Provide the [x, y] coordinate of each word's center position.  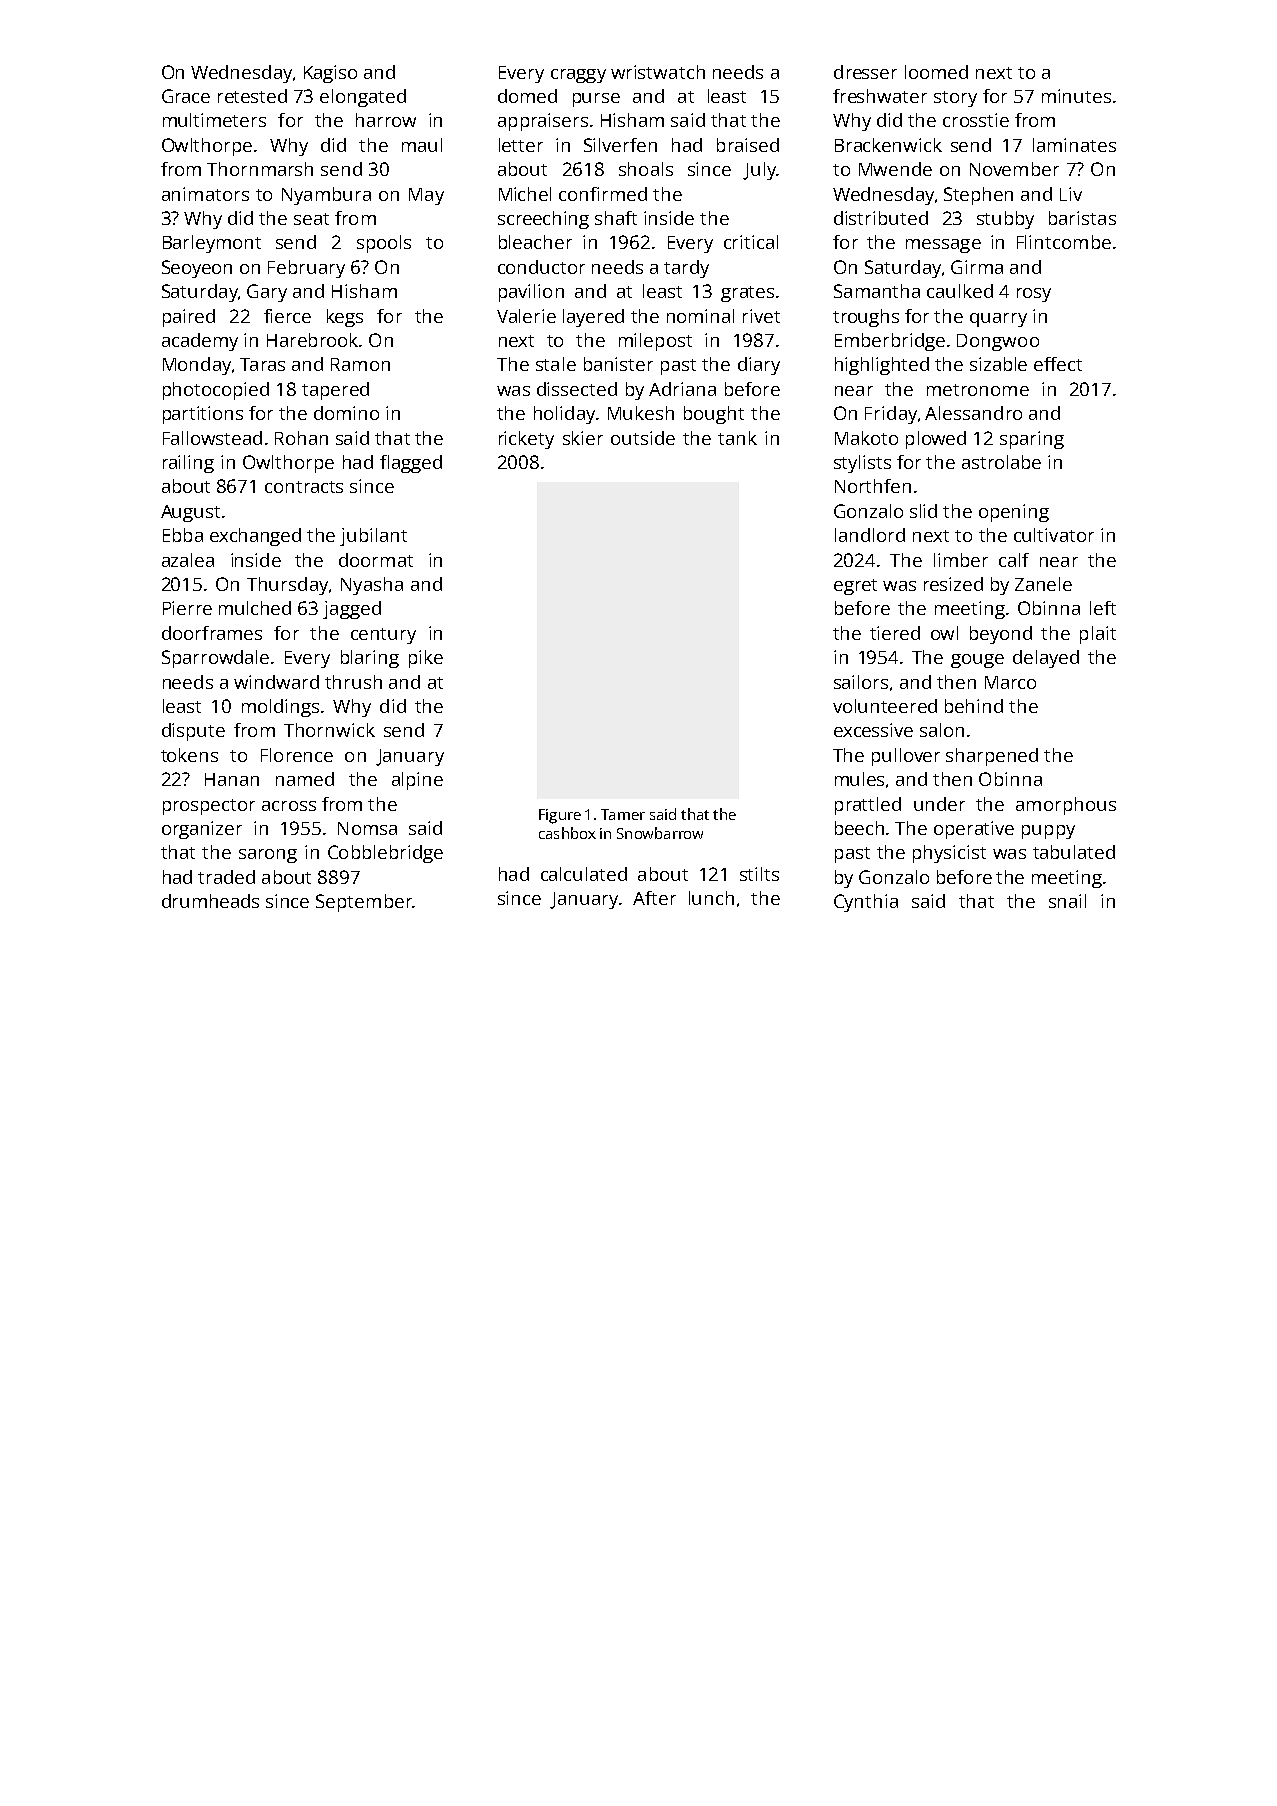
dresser [865, 72]
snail [1067, 901]
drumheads [210, 901]
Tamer [623, 814]
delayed [1046, 659]
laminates [1074, 145]
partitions [203, 415]
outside [643, 438]
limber [961, 560]
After [654, 898]
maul [422, 145]
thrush [353, 682]
